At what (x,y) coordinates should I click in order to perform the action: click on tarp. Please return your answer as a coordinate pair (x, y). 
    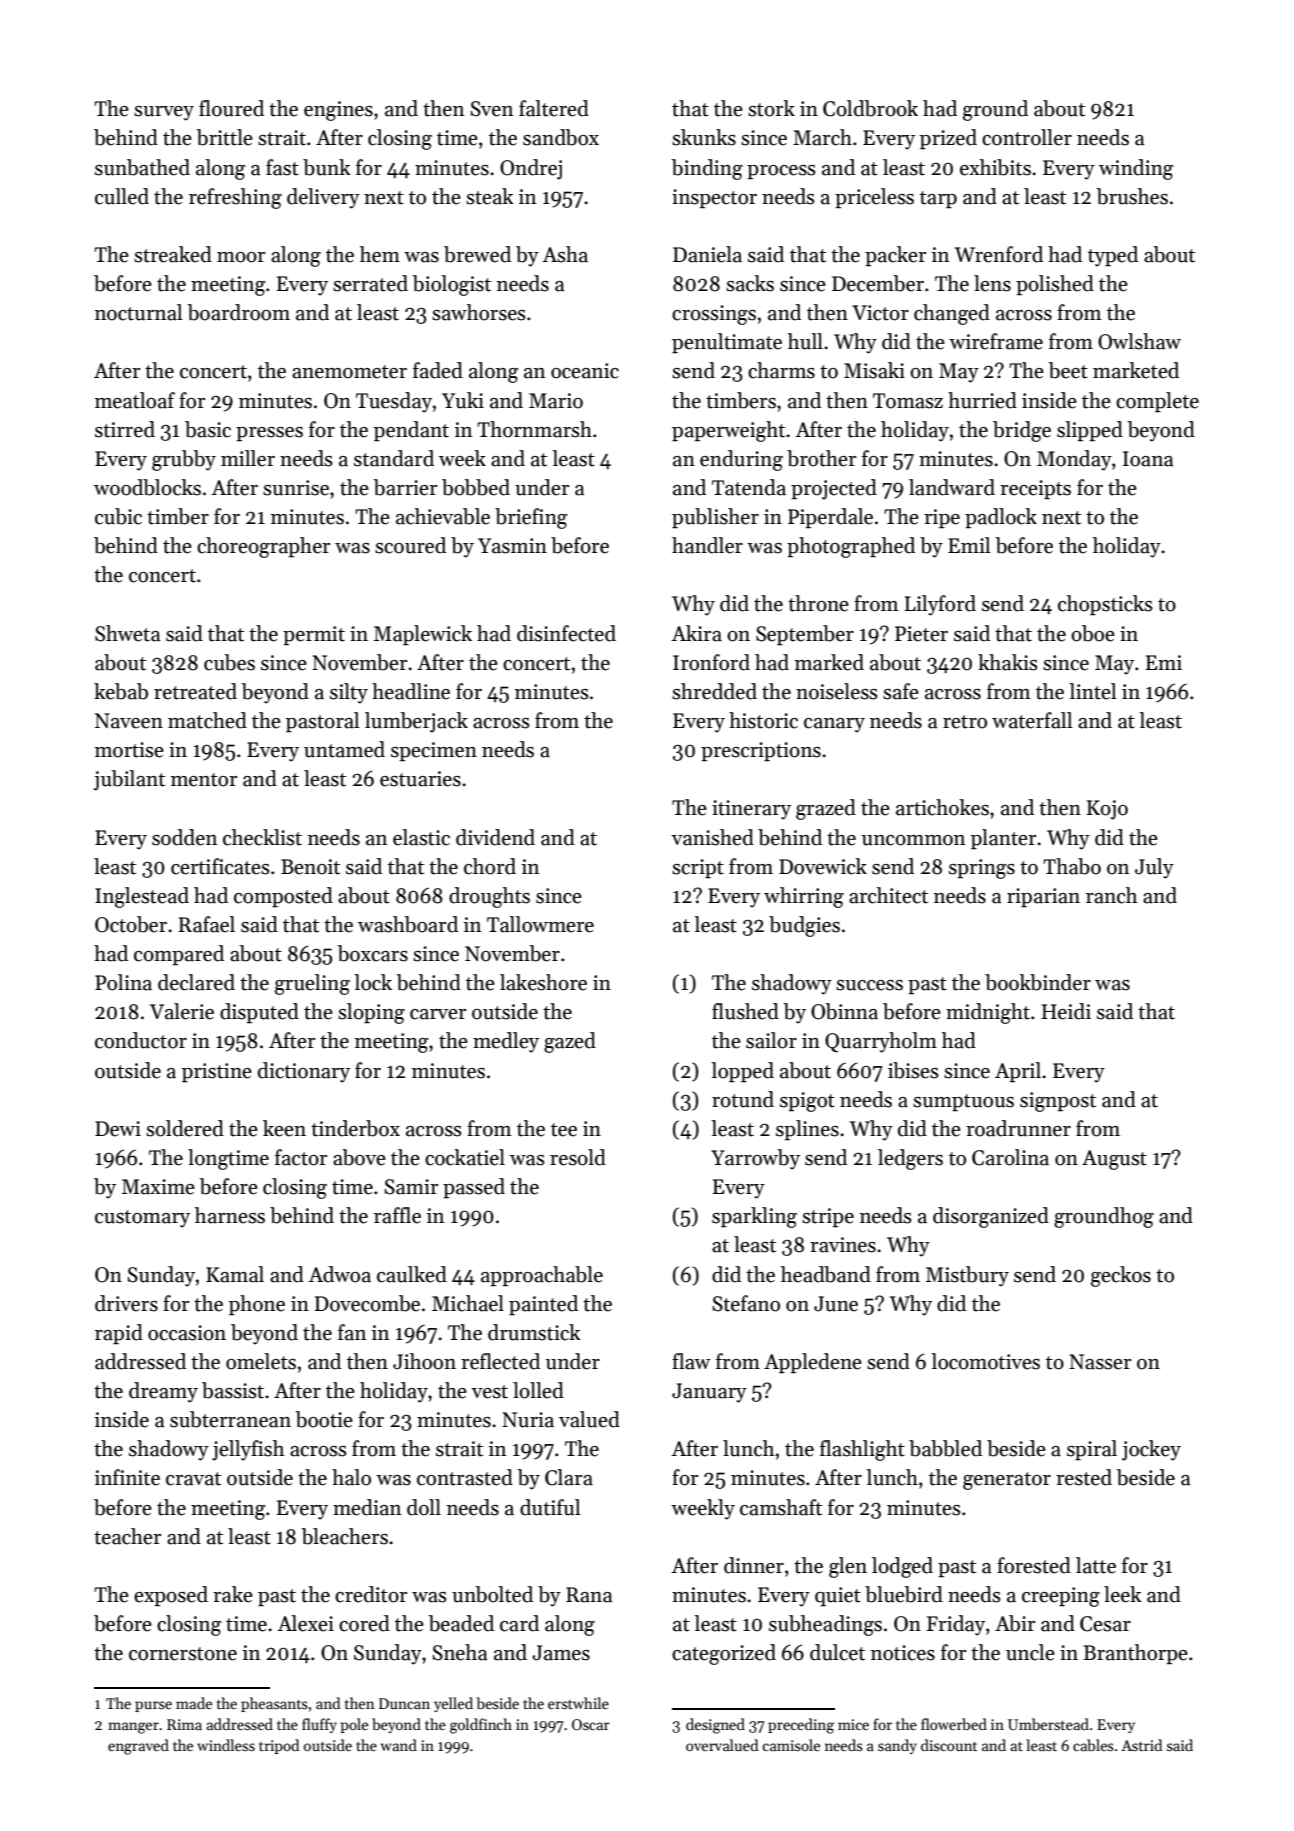
    Looking at the image, I should click on (938, 199).
